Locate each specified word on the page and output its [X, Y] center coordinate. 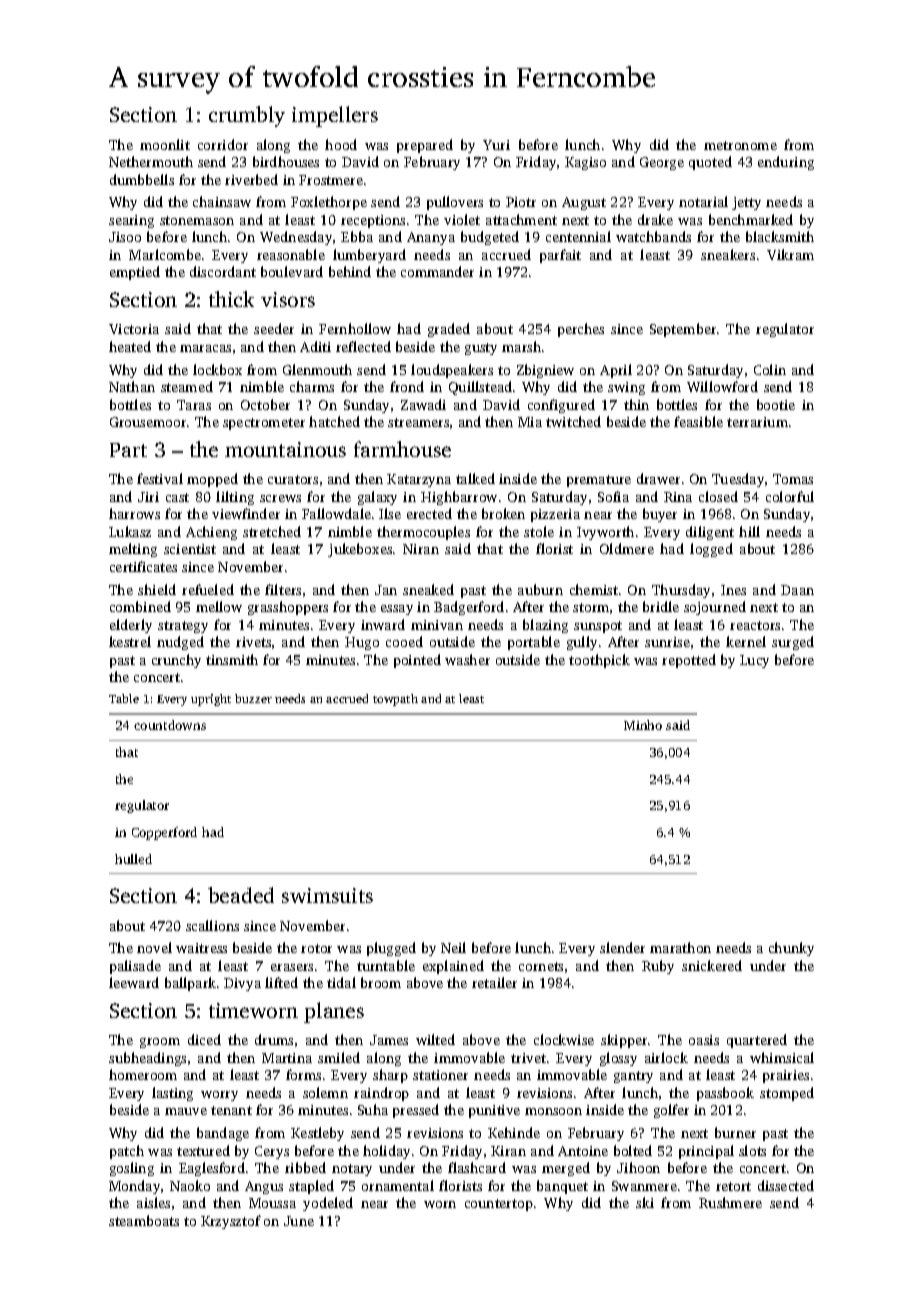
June [299, 1221]
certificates [143, 566]
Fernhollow [355, 328]
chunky [791, 949]
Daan [797, 590]
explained [453, 967]
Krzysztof [231, 1222]
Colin [770, 369]
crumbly [247, 116]
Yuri [496, 145]
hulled [133, 859]
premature [599, 481]
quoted [710, 163]
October [265, 404]
